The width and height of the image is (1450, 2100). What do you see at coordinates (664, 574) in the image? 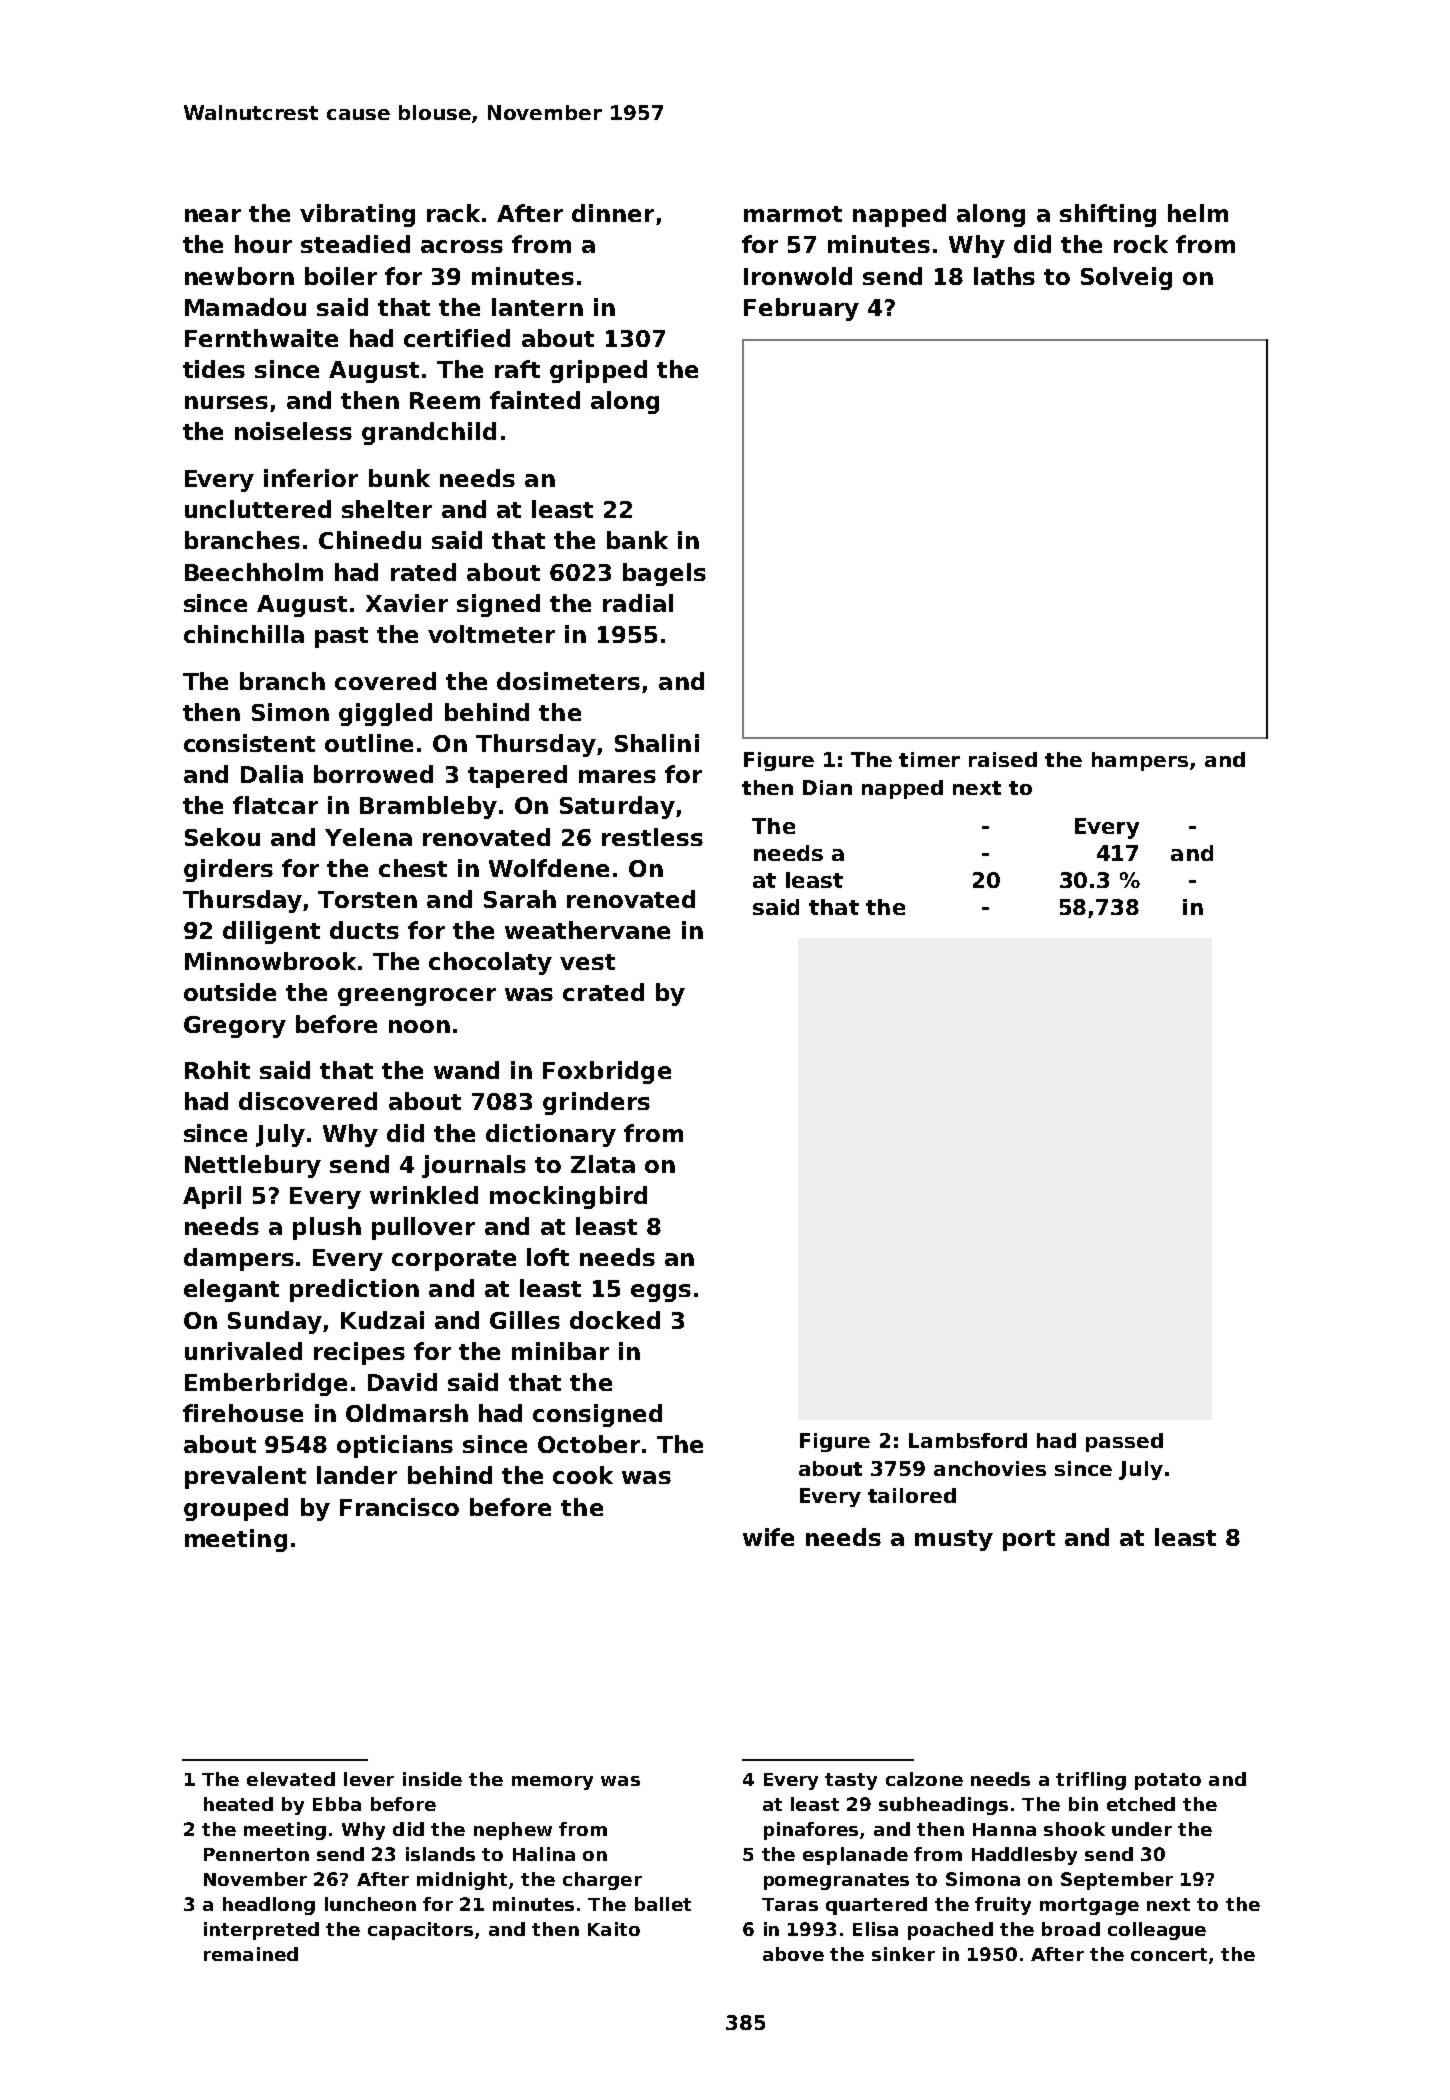
I see `bagels` at bounding box center [664, 574].
